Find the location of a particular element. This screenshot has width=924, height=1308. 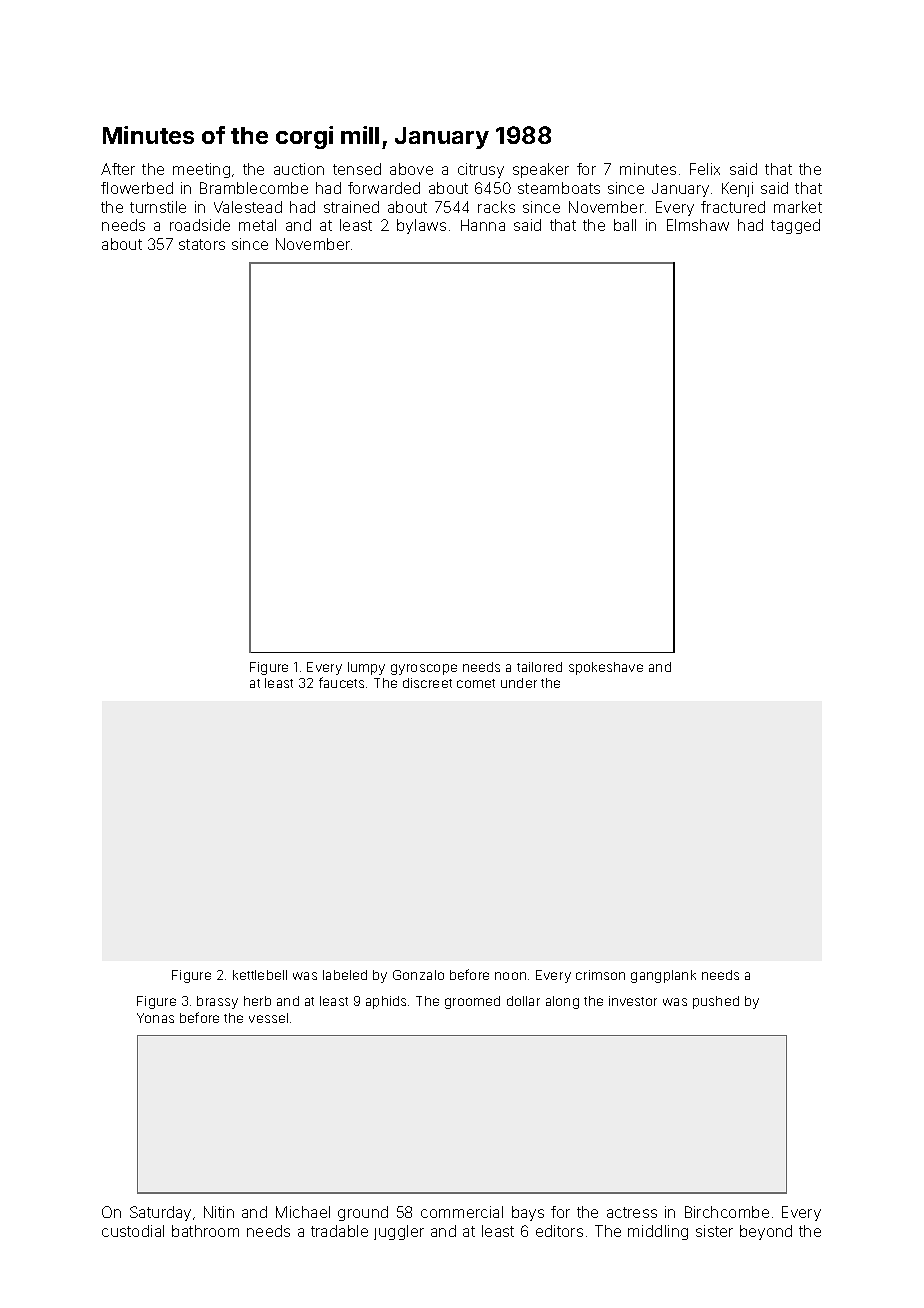

lumpy is located at coordinates (366, 668).
